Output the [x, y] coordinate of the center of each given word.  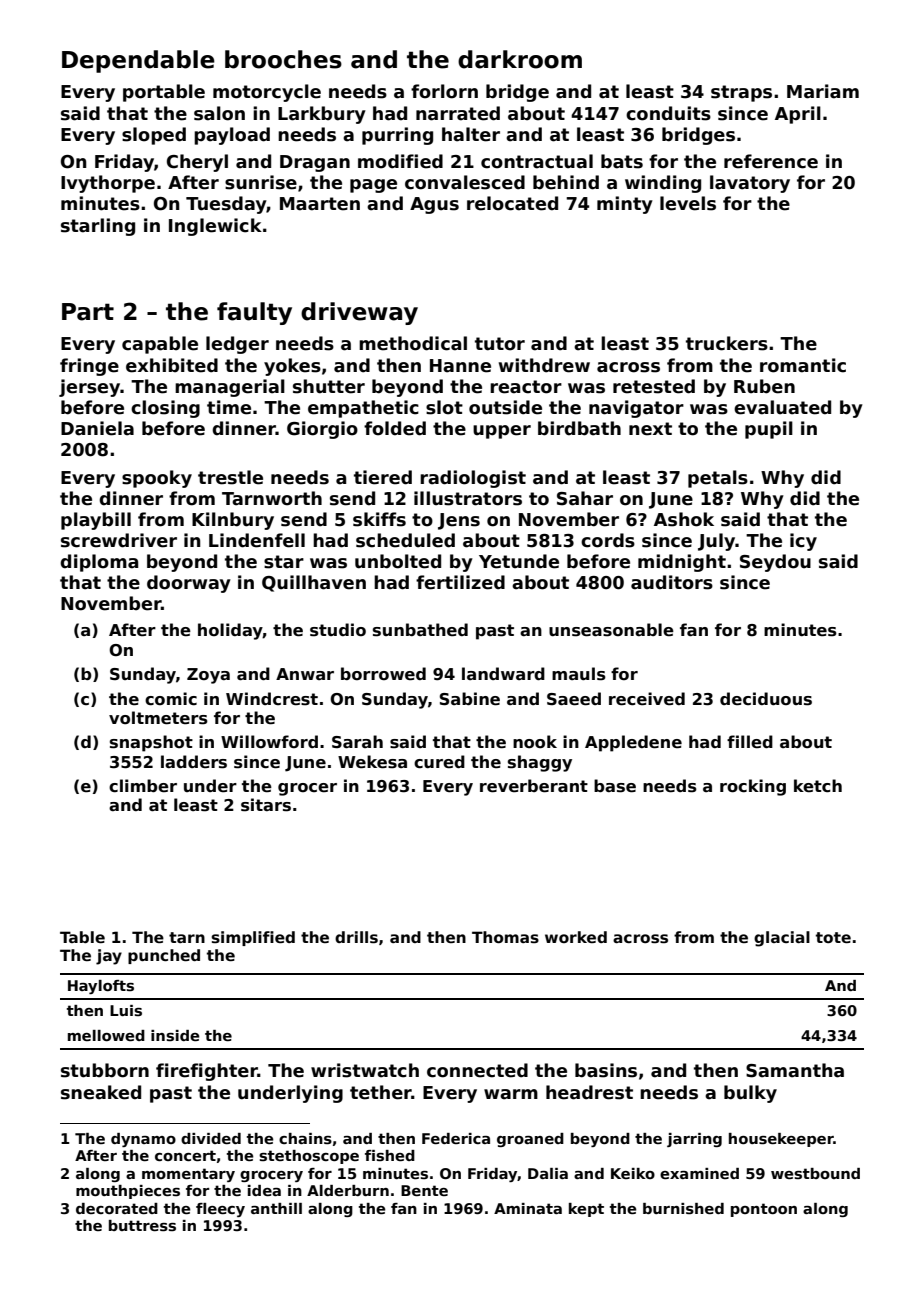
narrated [458, 113]
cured [439, 762]
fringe [89, 367]
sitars [266, 805]
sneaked [101, 1092]
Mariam [823, 91]
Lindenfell [257, 540]
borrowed [383, 674]
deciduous [766, 699]
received [647, 699]
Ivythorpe [108, 184]
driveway [359, 313]
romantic [803, 365]
